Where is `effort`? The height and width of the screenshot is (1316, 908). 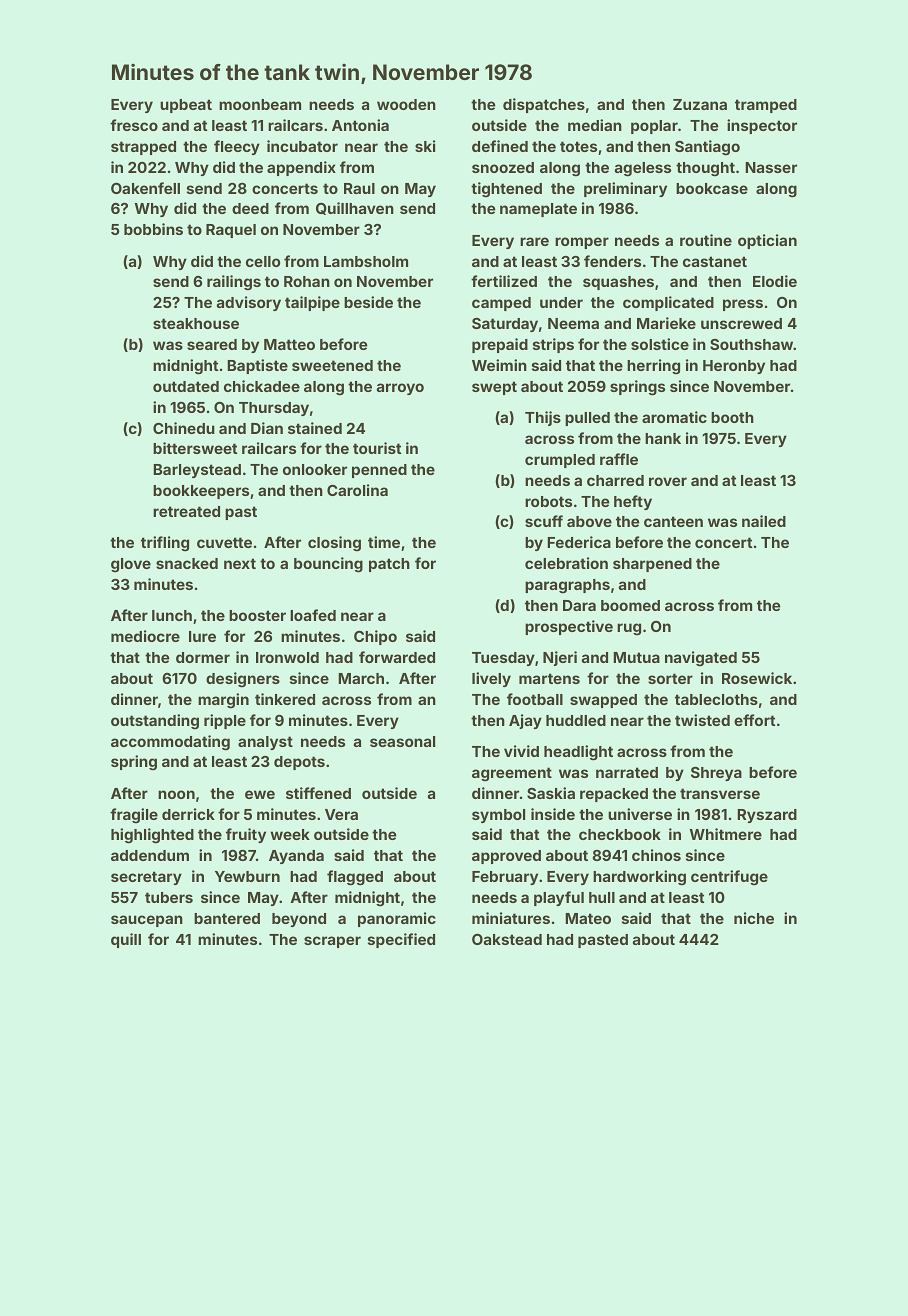
effort is located at coordinates (754, 720).
